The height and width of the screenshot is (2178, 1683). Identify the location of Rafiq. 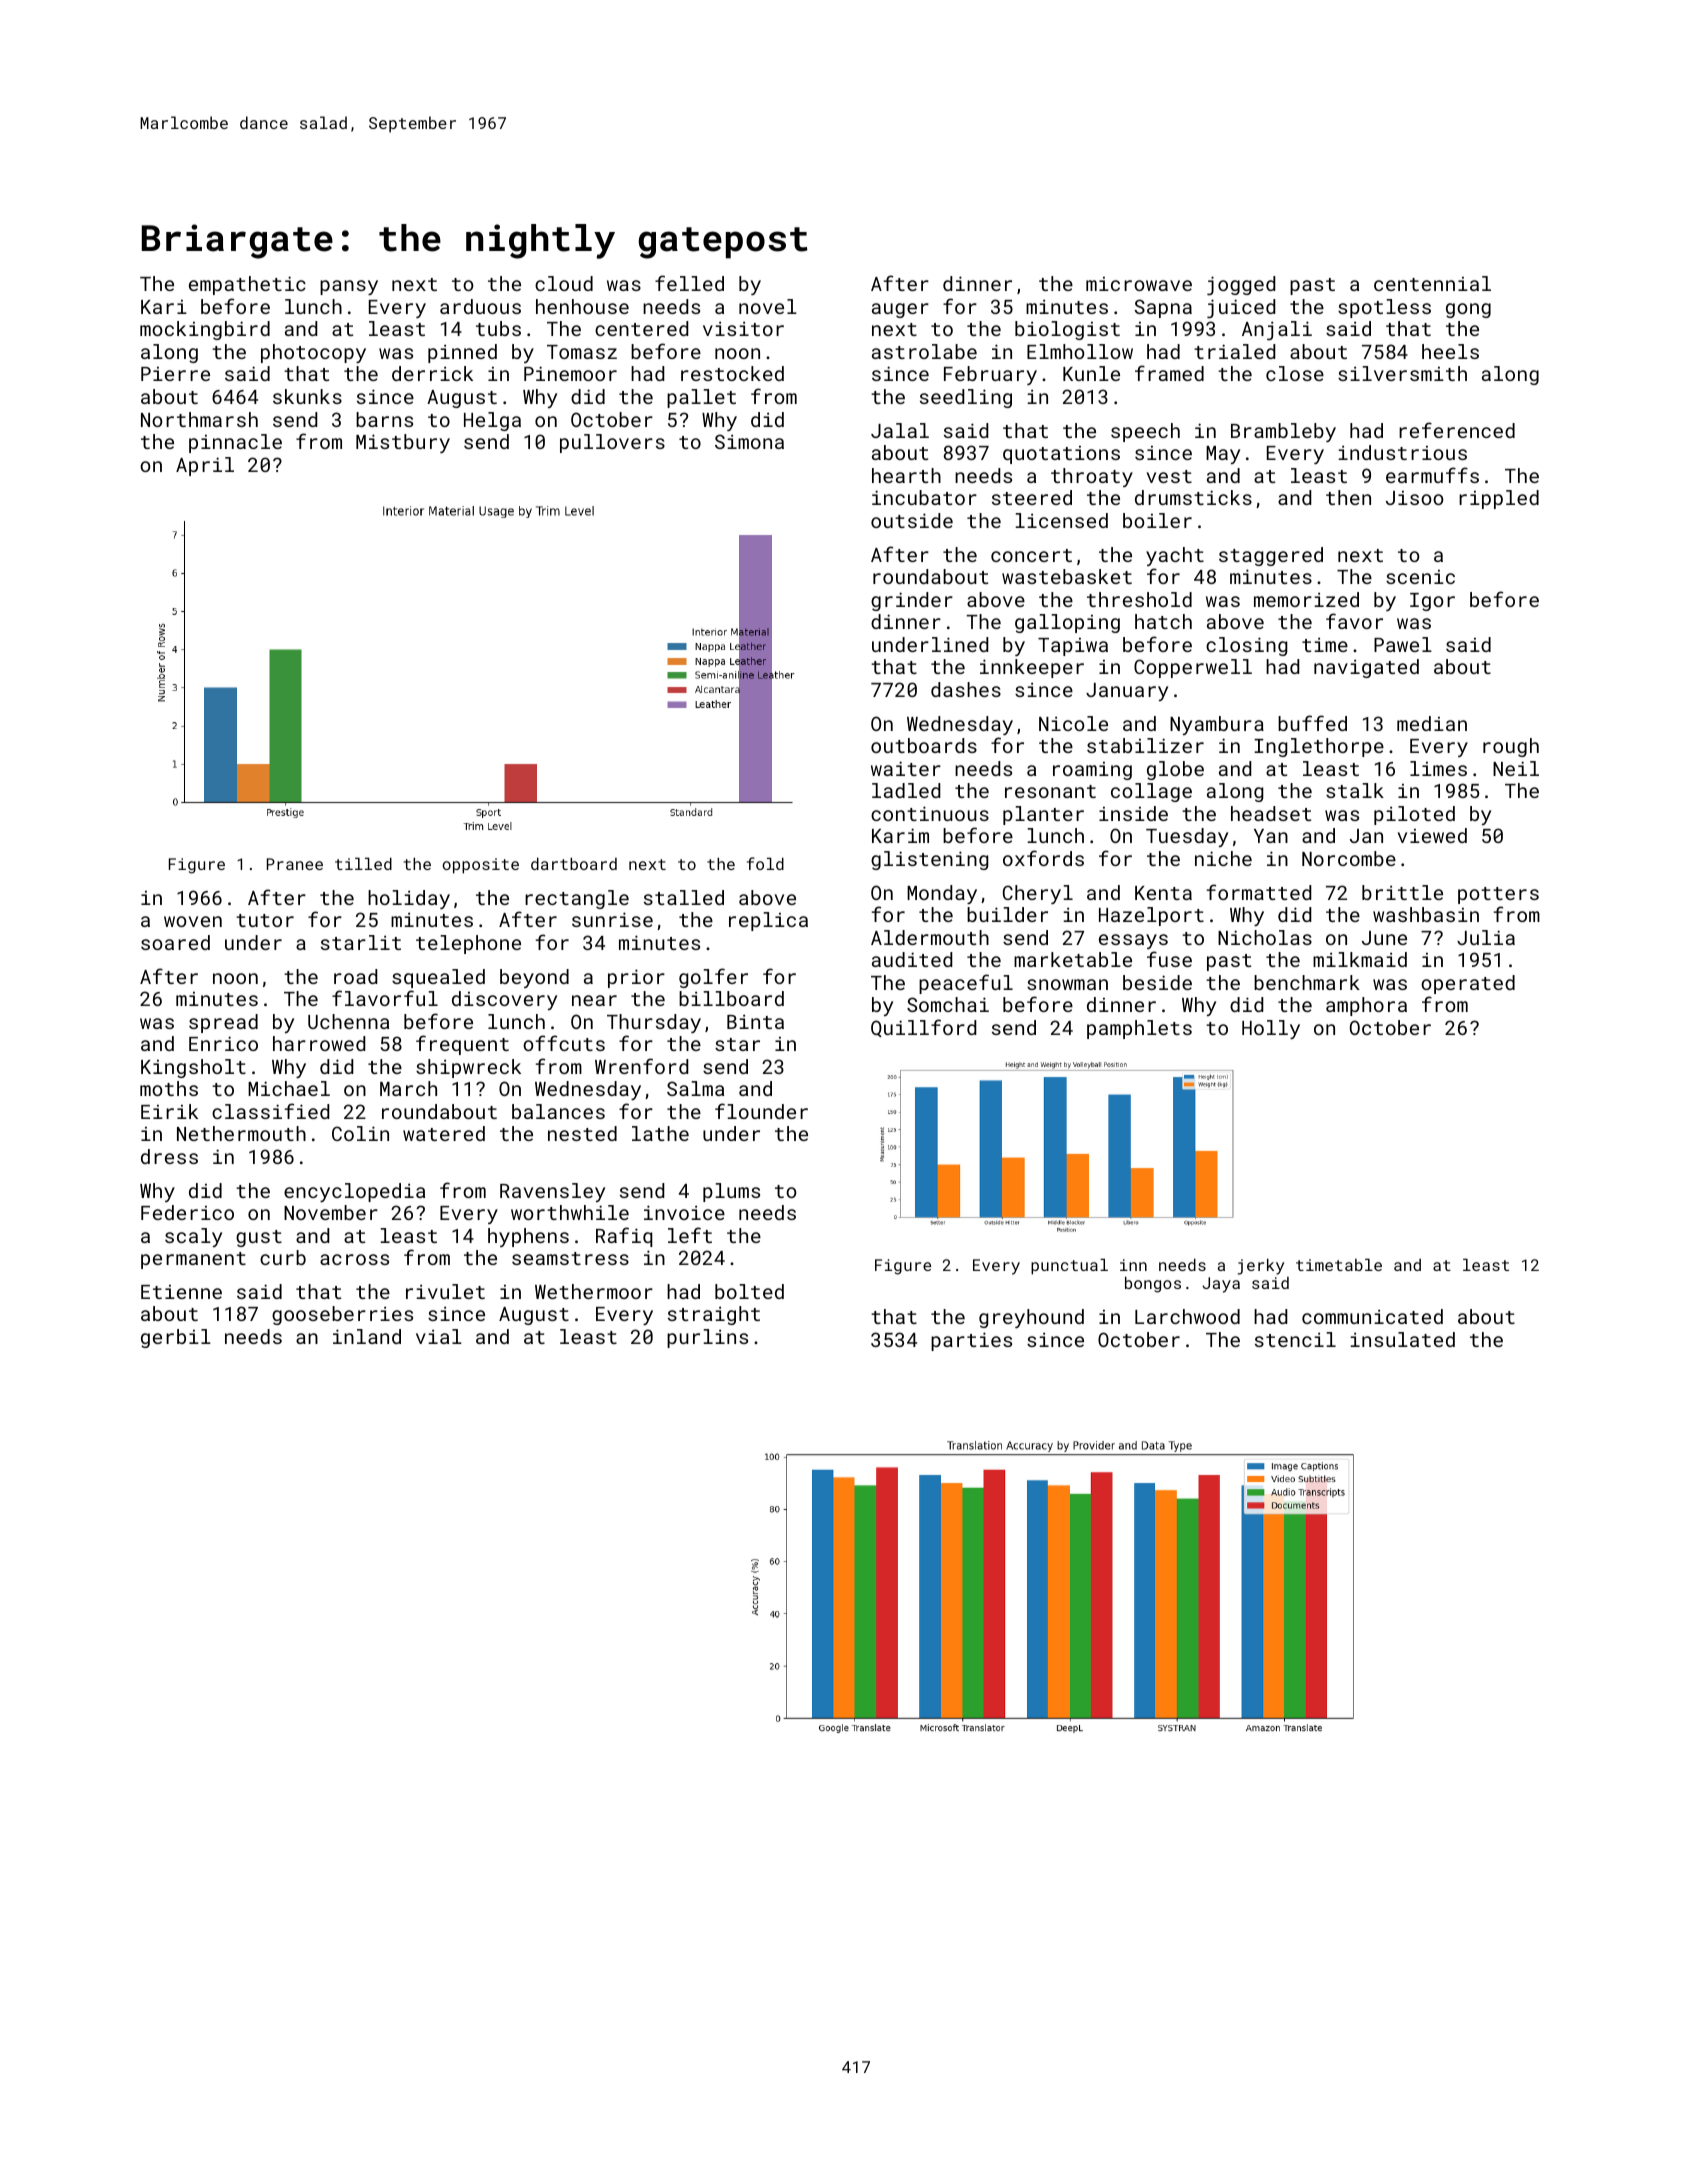
(624, 1237).
